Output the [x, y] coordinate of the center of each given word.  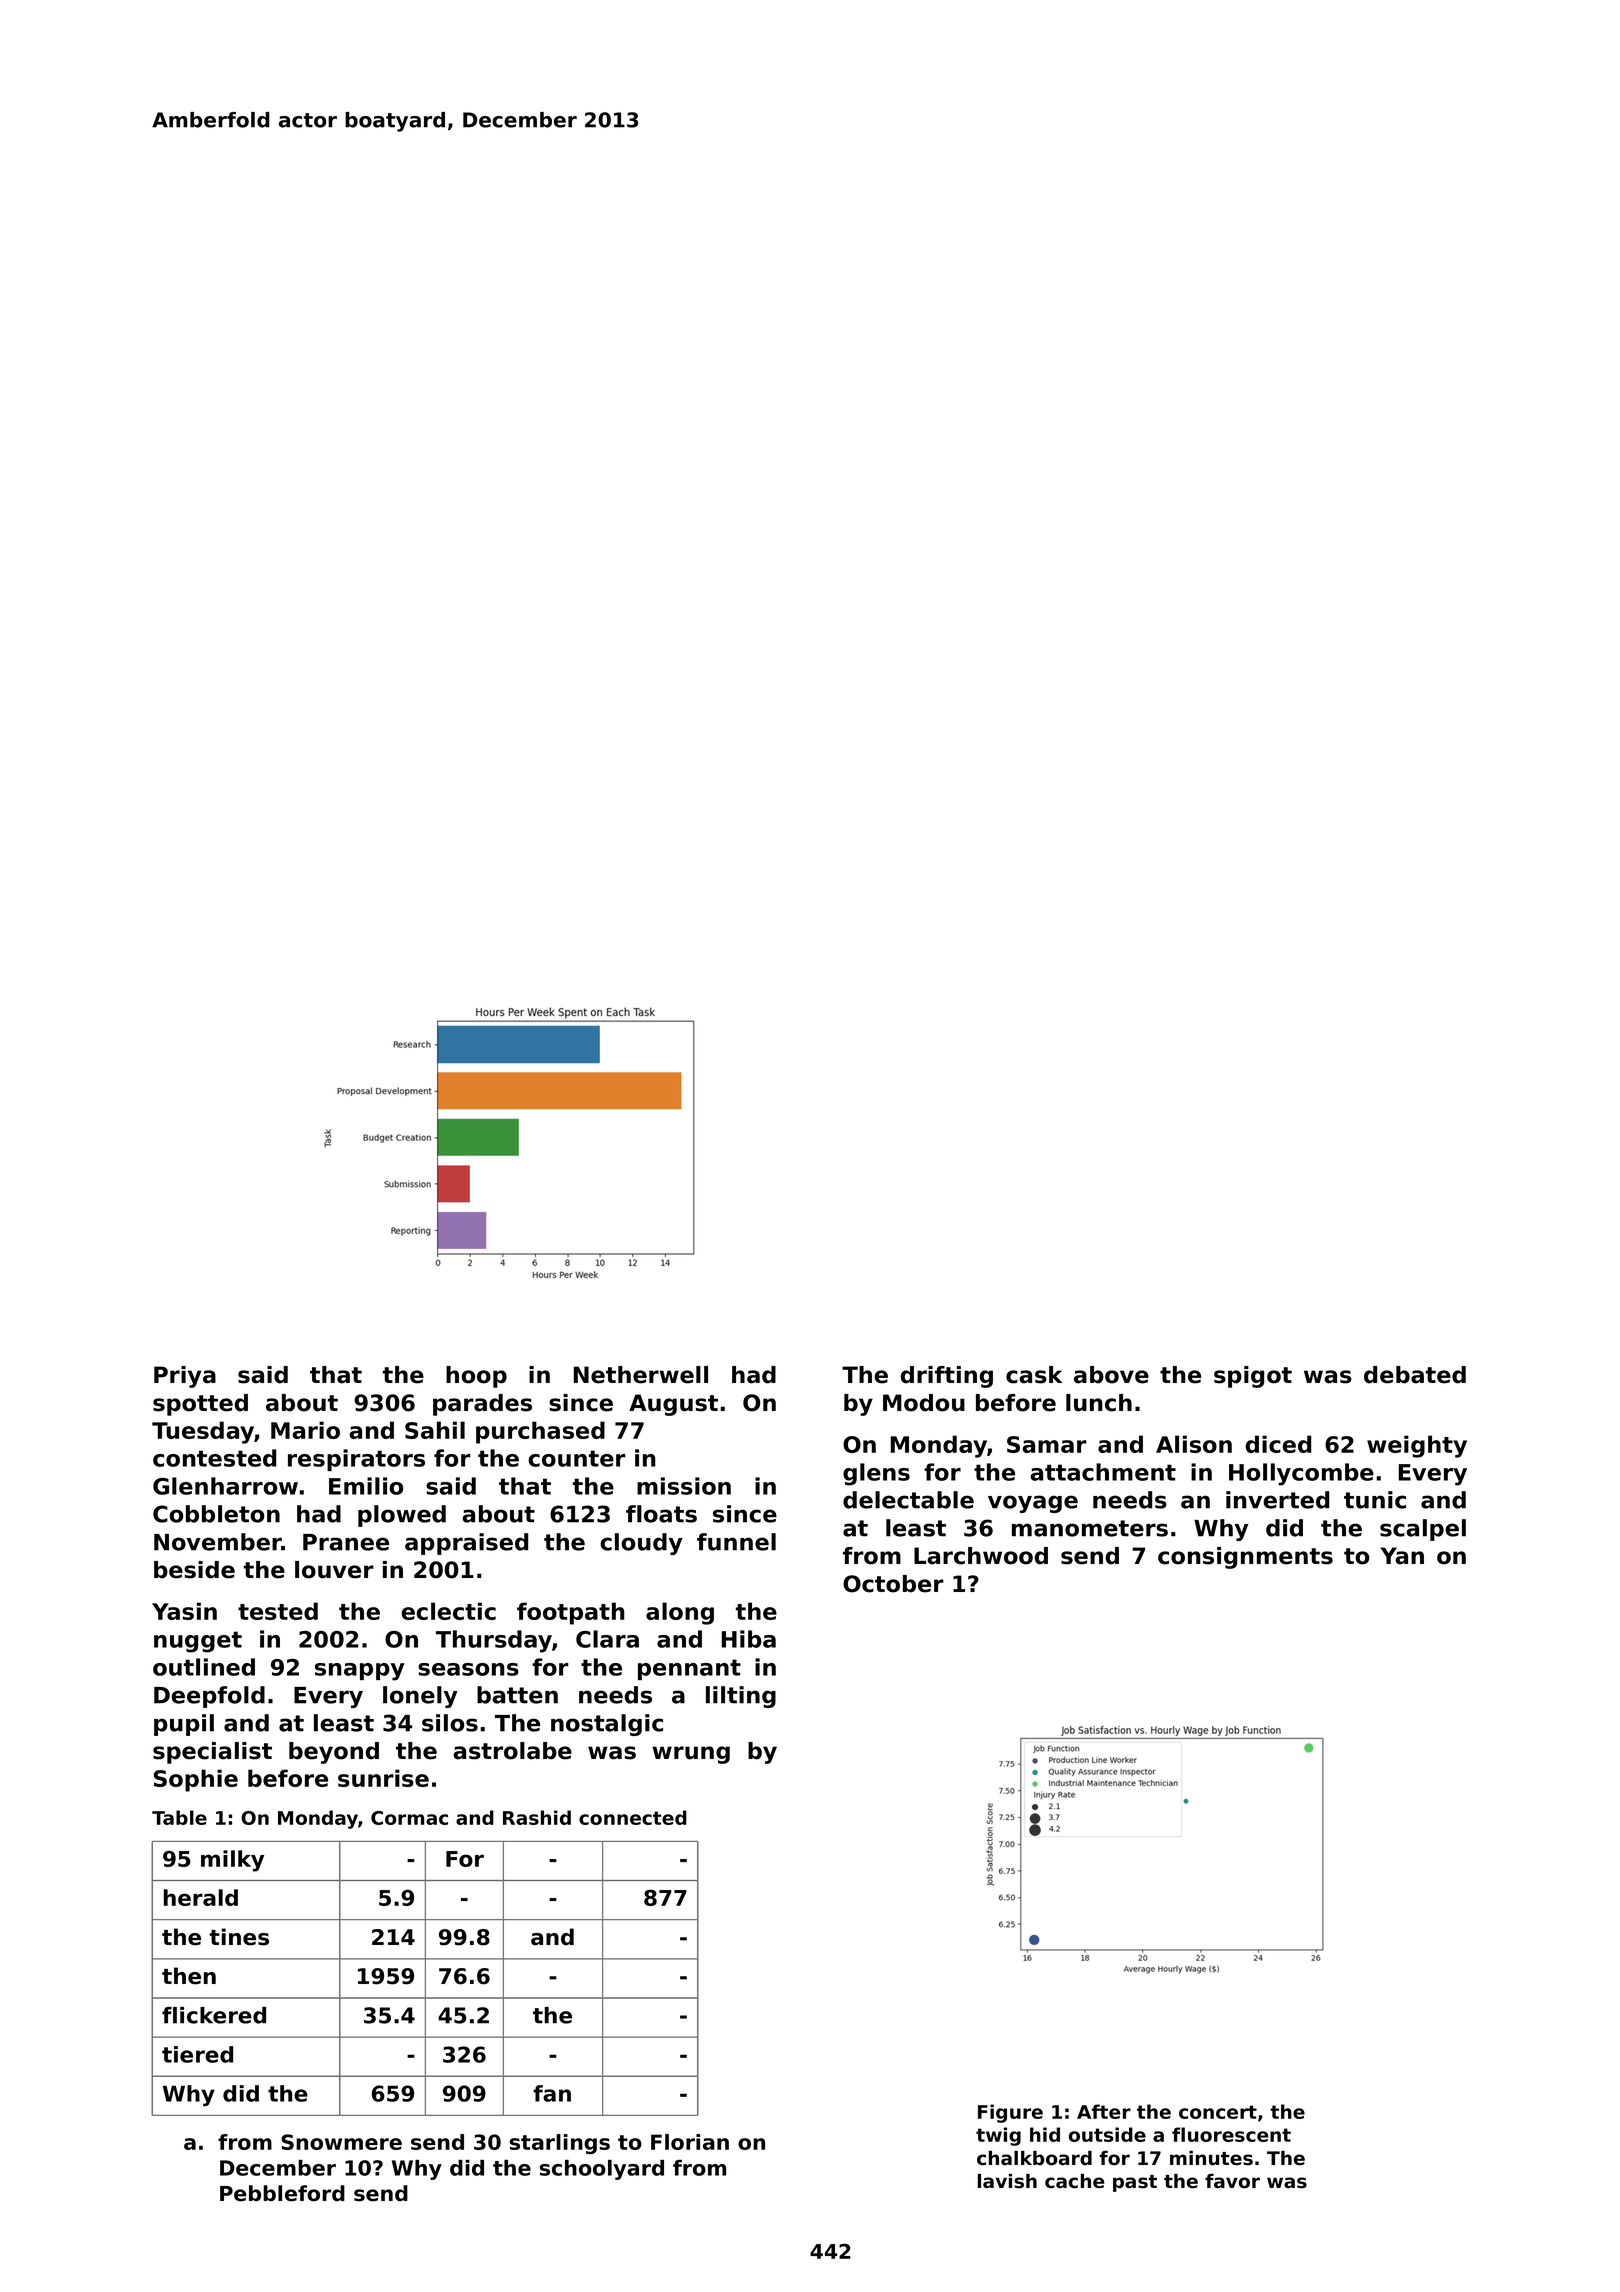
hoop [476, 1377]
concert [1218, 2112]
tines [239, 1937]
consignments [1245, 1558]
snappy [360, 1672]
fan [552, 2093]
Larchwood [981, 1556]
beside [194, 1570]
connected [633, 1817]
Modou [924, 1403]
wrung [691, 1755]
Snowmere [341, 2142]
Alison [1194, 1444]
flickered [214, 2015]
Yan [1402, 1556]
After [1104, 2111]
